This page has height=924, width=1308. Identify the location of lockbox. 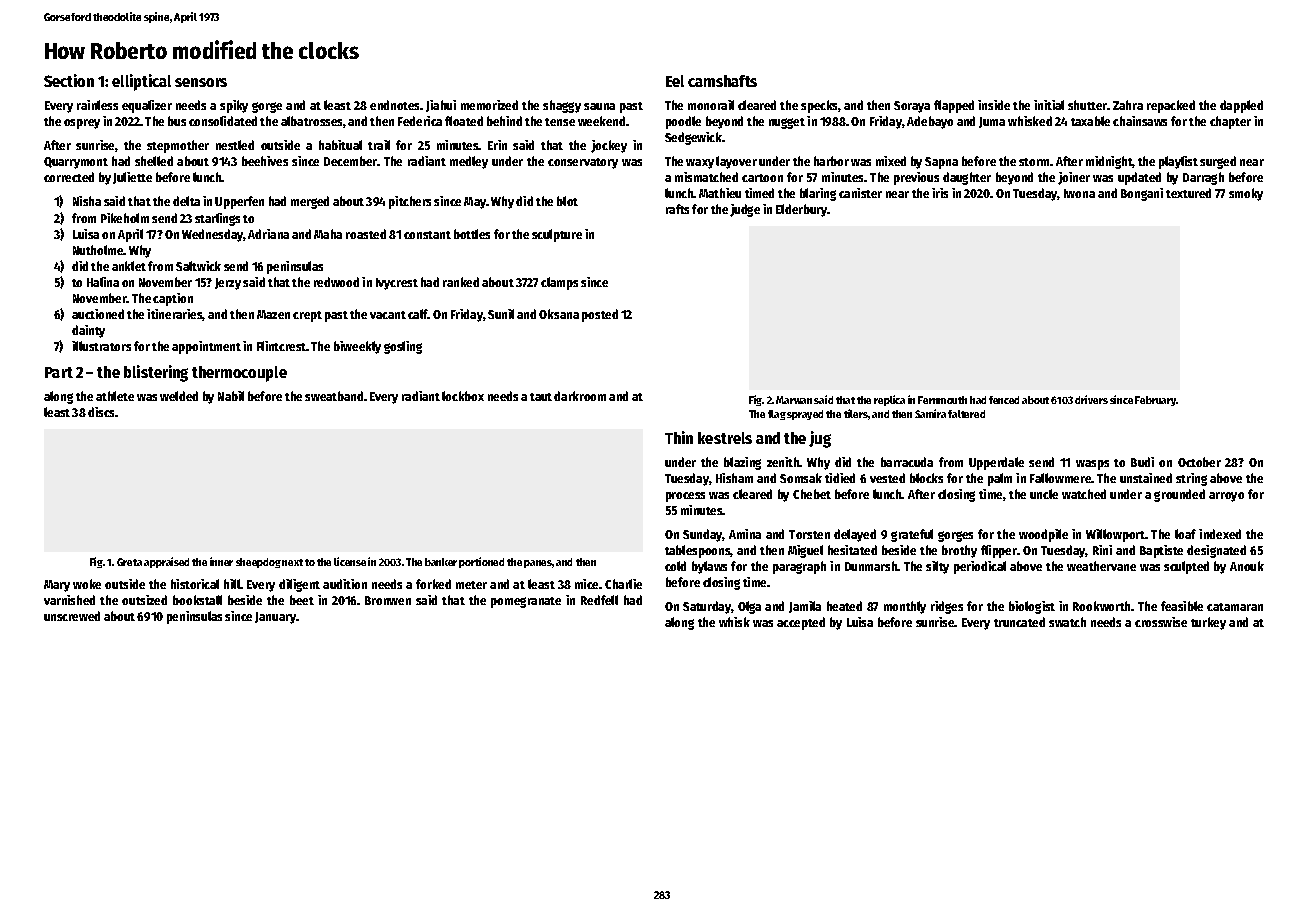
(463, 396).
